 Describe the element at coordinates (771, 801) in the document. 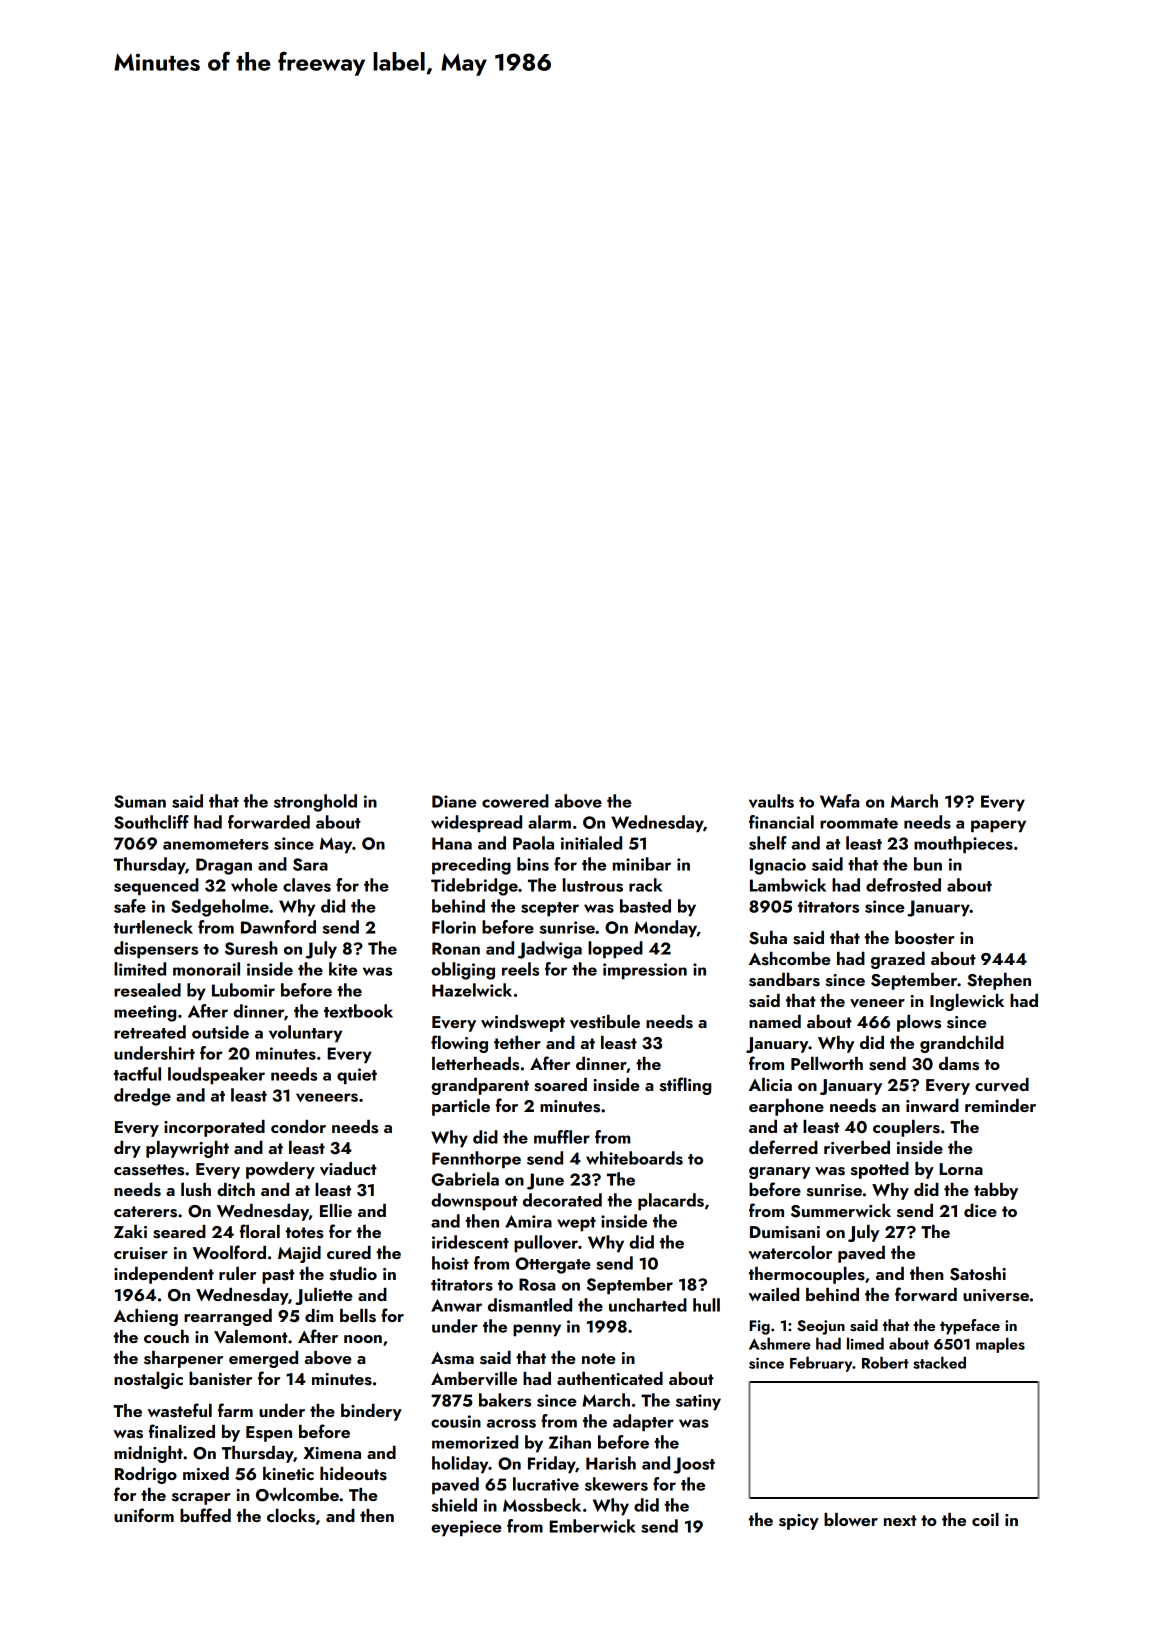

I see `vaults` at that location.
